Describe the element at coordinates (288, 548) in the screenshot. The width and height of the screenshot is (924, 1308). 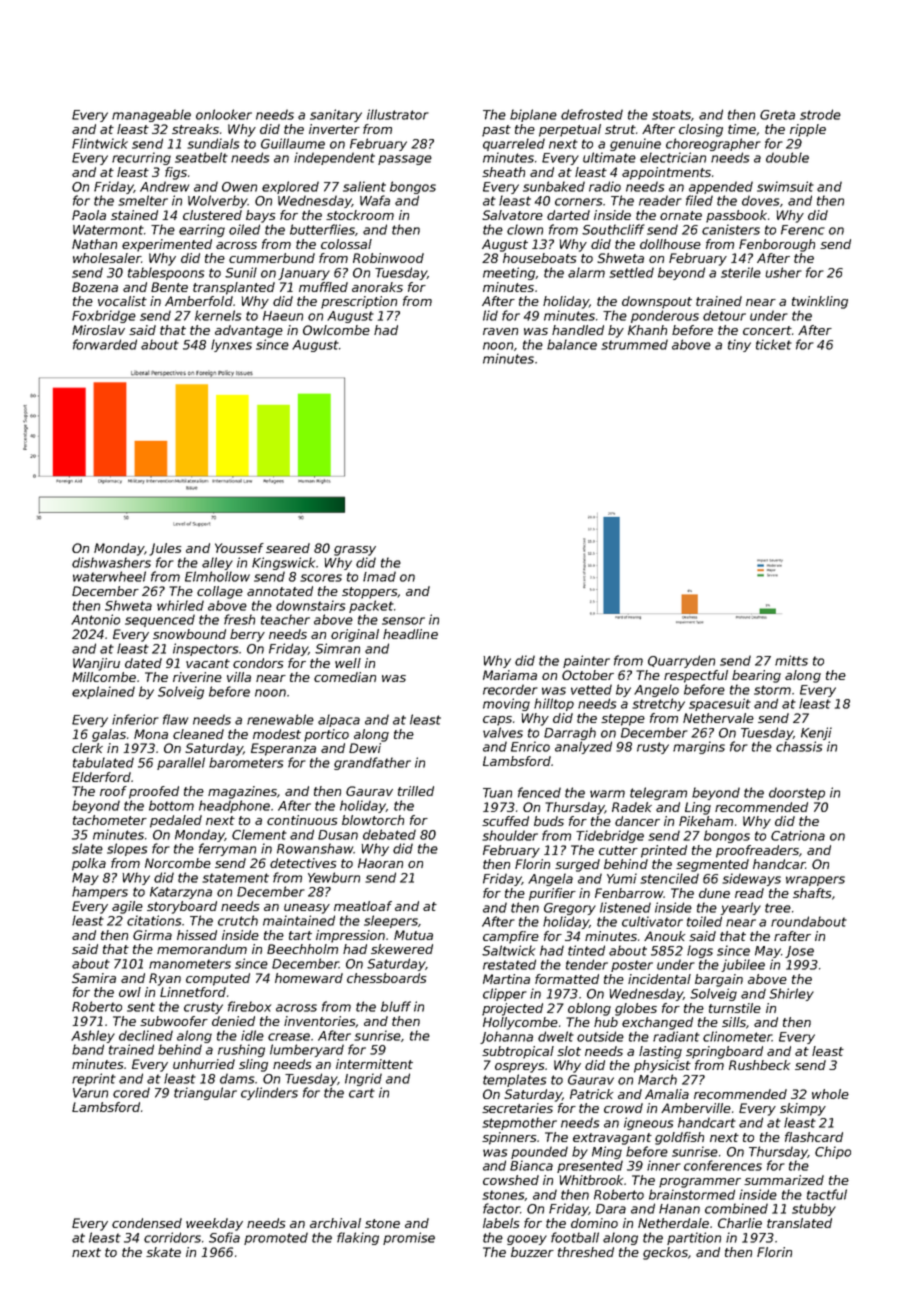
I see `seared` at that location.
